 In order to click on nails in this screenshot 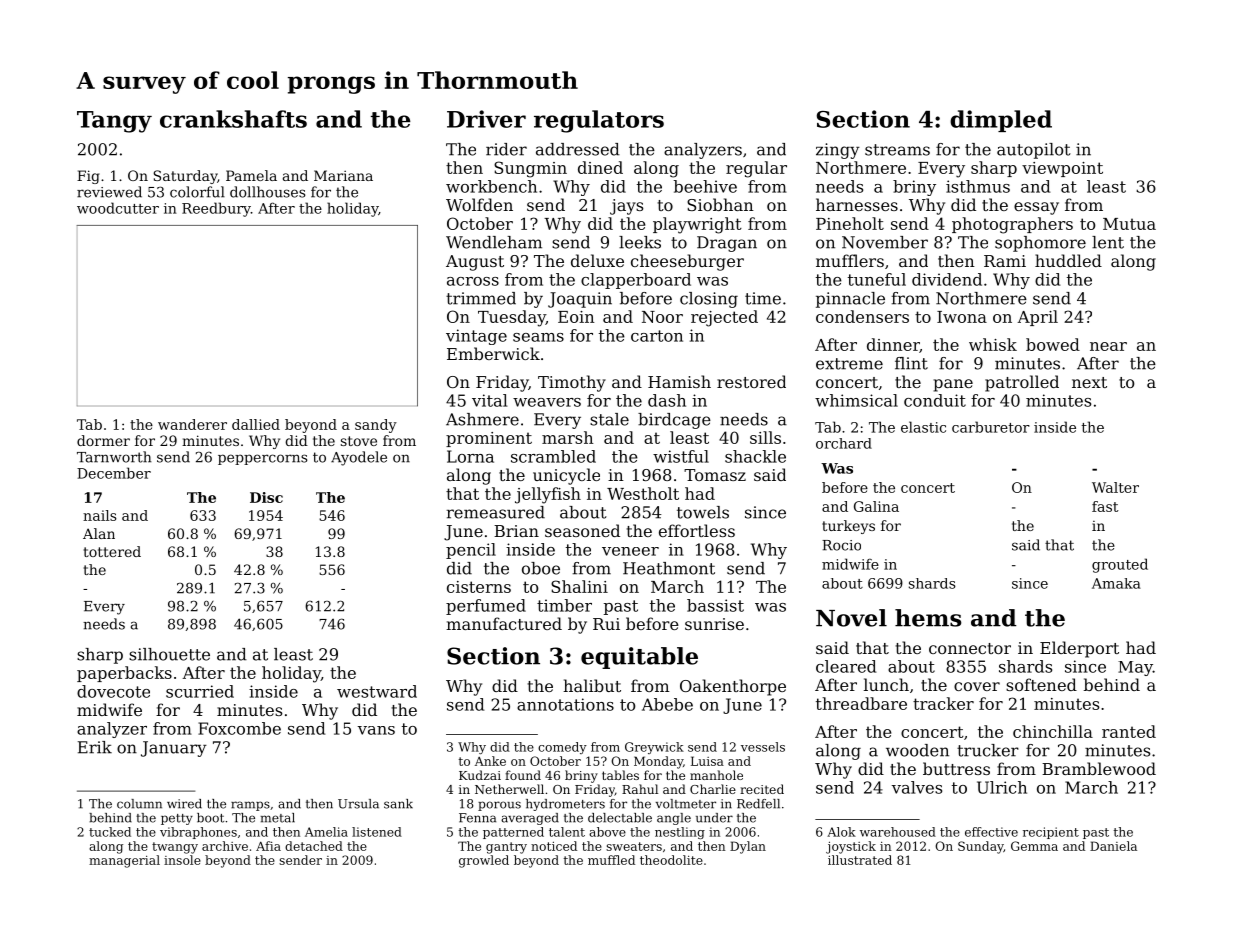, I will do `click(100, 515)`.
